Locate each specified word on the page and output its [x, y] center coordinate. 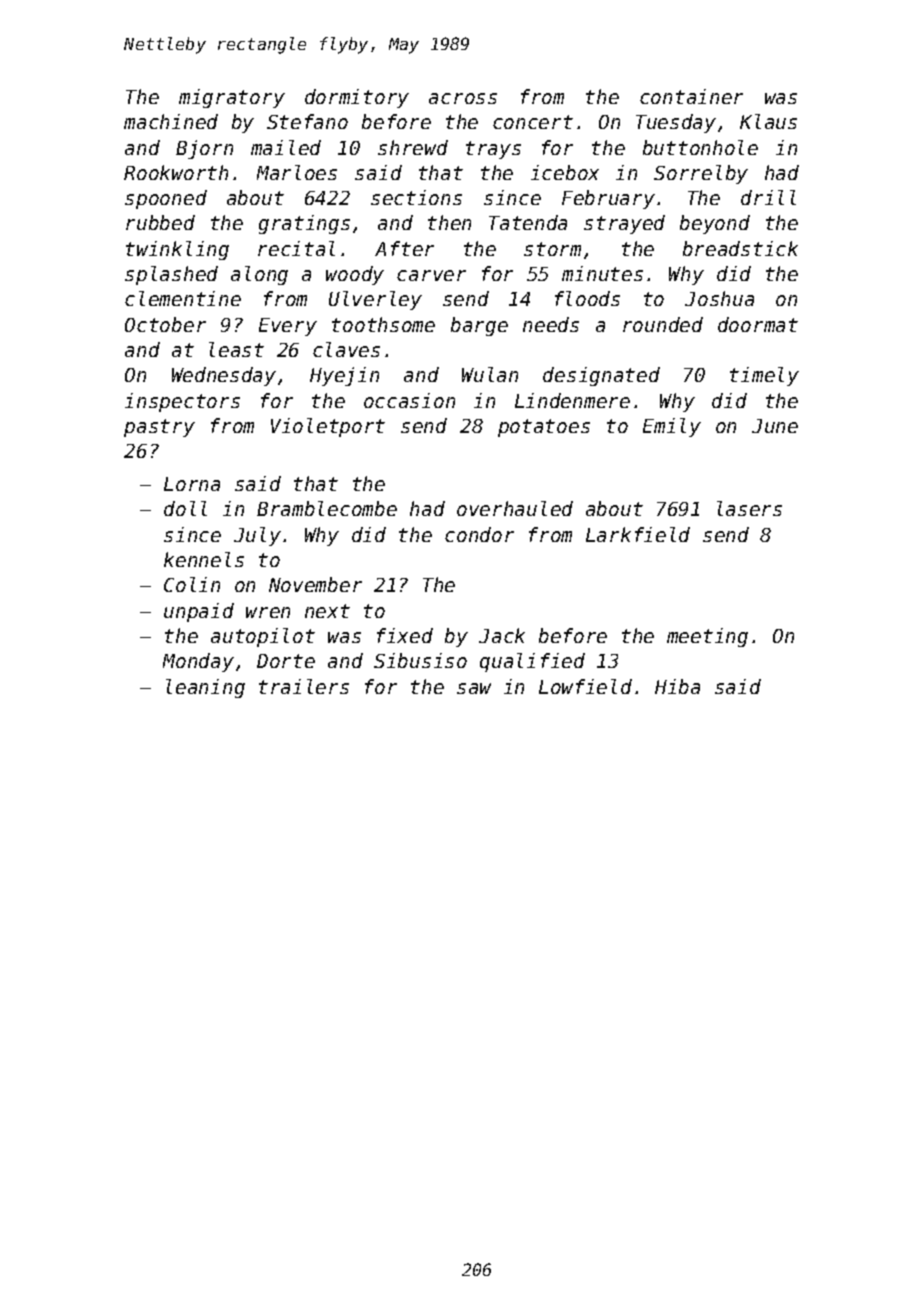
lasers [749, 508]
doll [185, 508]
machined [171, 121]
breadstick [740, 248]
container [691, 96]
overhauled [515, 508]
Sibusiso [420, 660]
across [463, 98]
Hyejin [344, 376]
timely [764, 376]
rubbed [160, 222]
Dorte [286, 661]
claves [346, 349]
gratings [304, 224]
